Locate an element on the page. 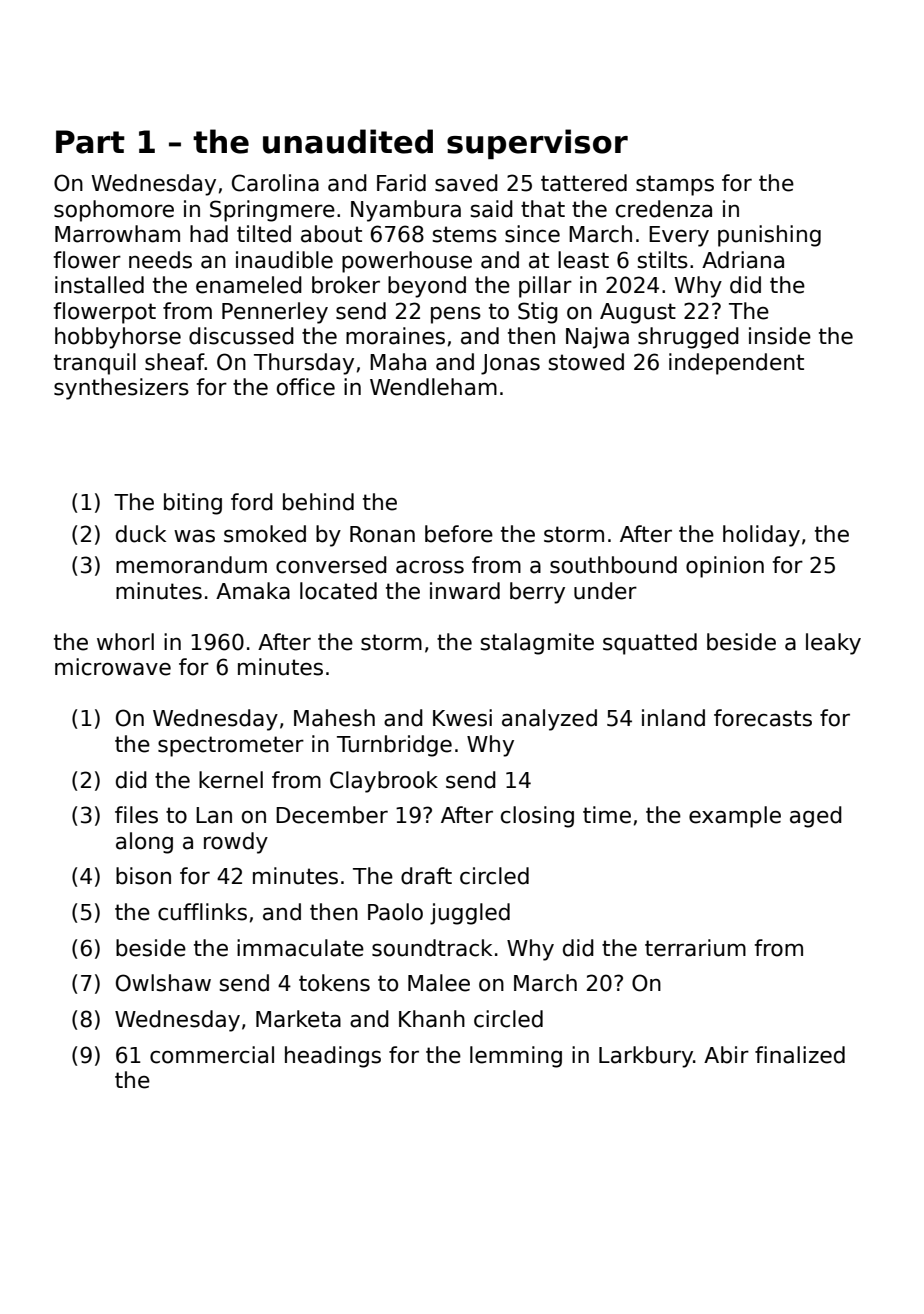 This image has width=924, height=1314. Jonas is located at coordinates (510, 364).
